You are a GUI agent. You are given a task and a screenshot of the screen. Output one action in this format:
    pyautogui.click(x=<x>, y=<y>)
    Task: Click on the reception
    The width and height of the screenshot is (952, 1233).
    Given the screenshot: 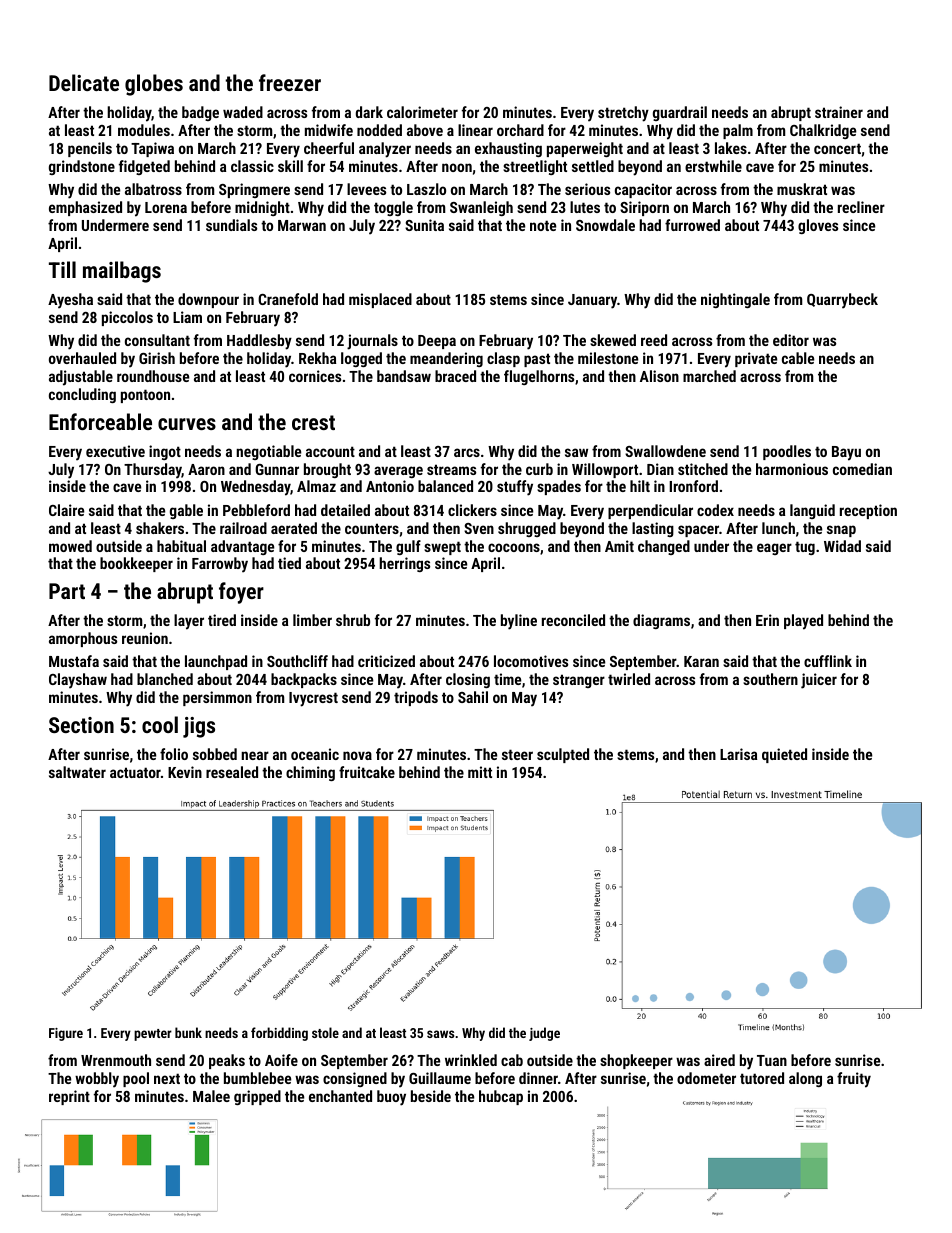 What is the action you would take?
    pyautogui.click(x=868, y=511)
